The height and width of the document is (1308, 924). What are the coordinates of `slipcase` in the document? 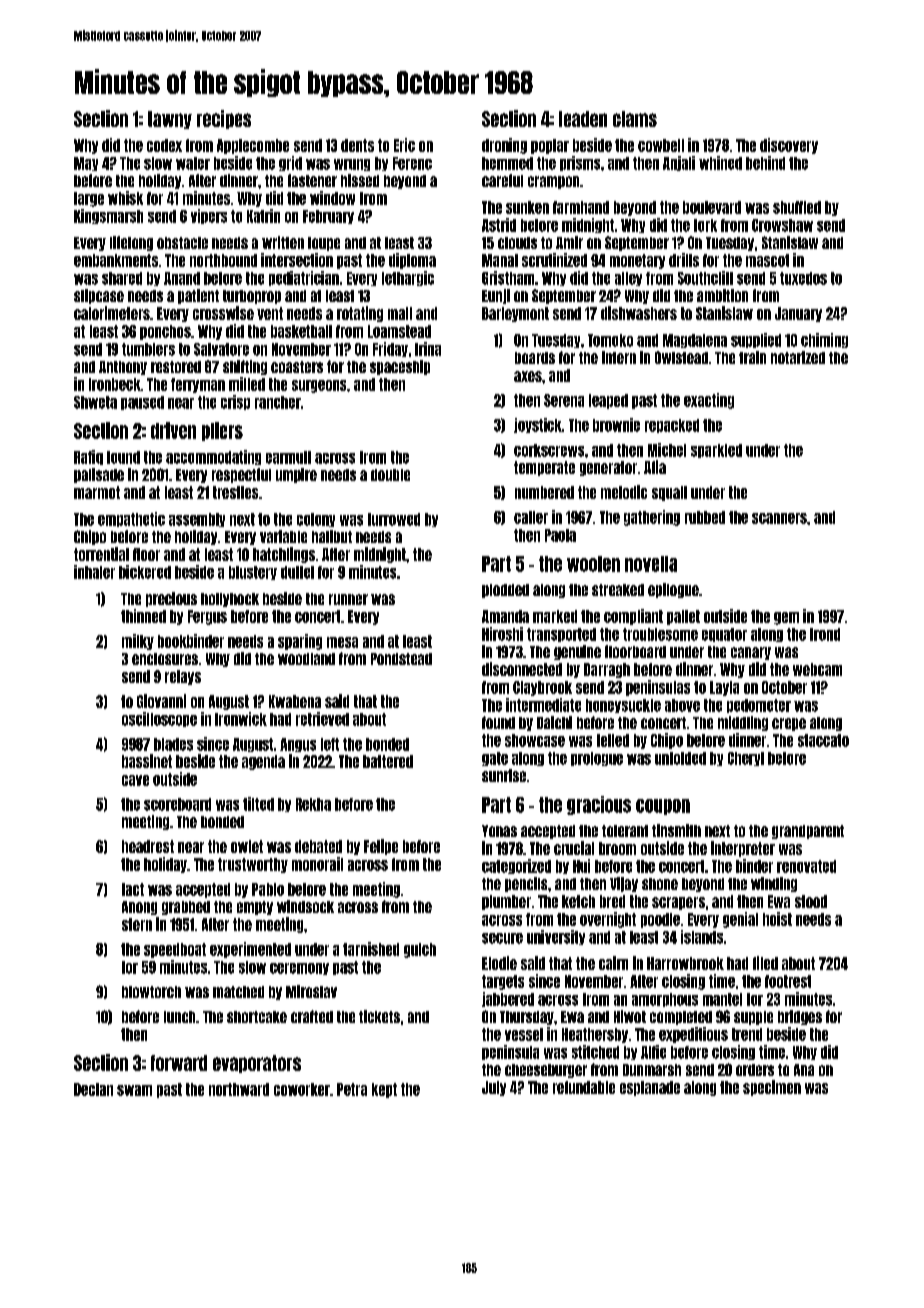 It's located at (99, 296).
